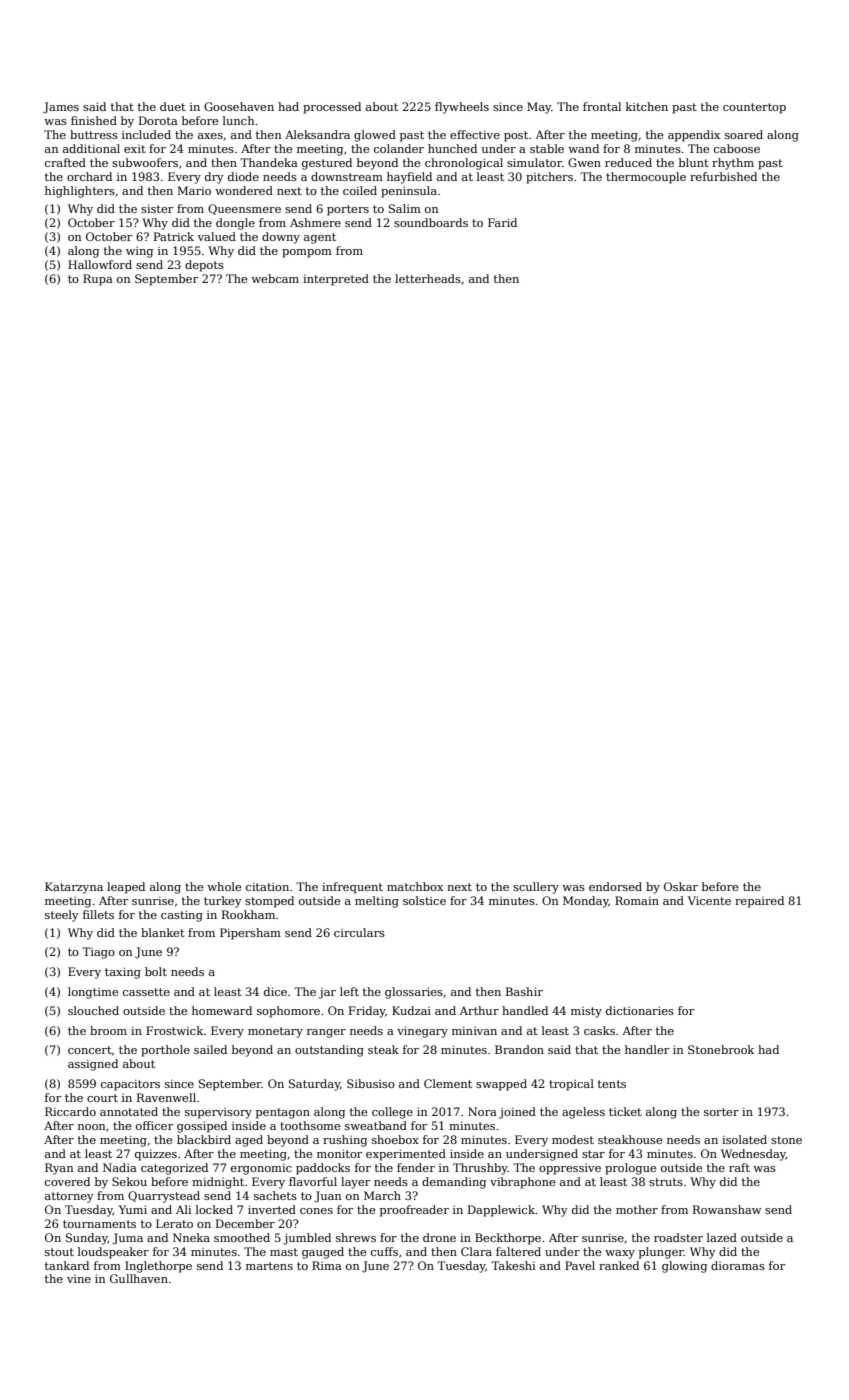 The image size is (849, 1400). What do you see at coordinates (224, 886) in the document?
I see `whole` at bounding box center [224, 886].
